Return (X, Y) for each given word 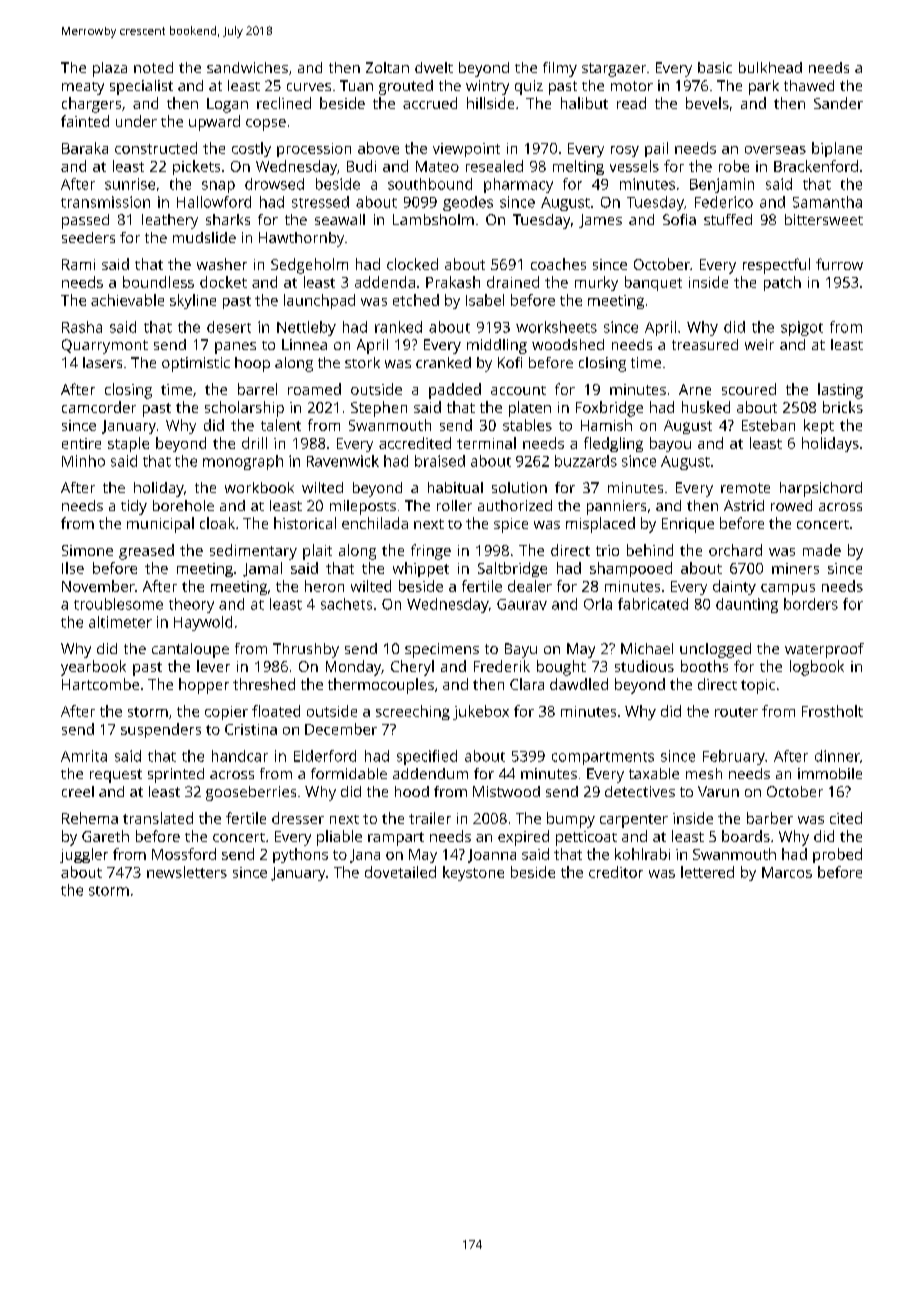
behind (650, 550)
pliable (339, 838)
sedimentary (253, 552)
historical (305, 523)
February (734, 757)
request (116, 776)
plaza (110, 69)
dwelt (434, 67)
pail (656, 149)
